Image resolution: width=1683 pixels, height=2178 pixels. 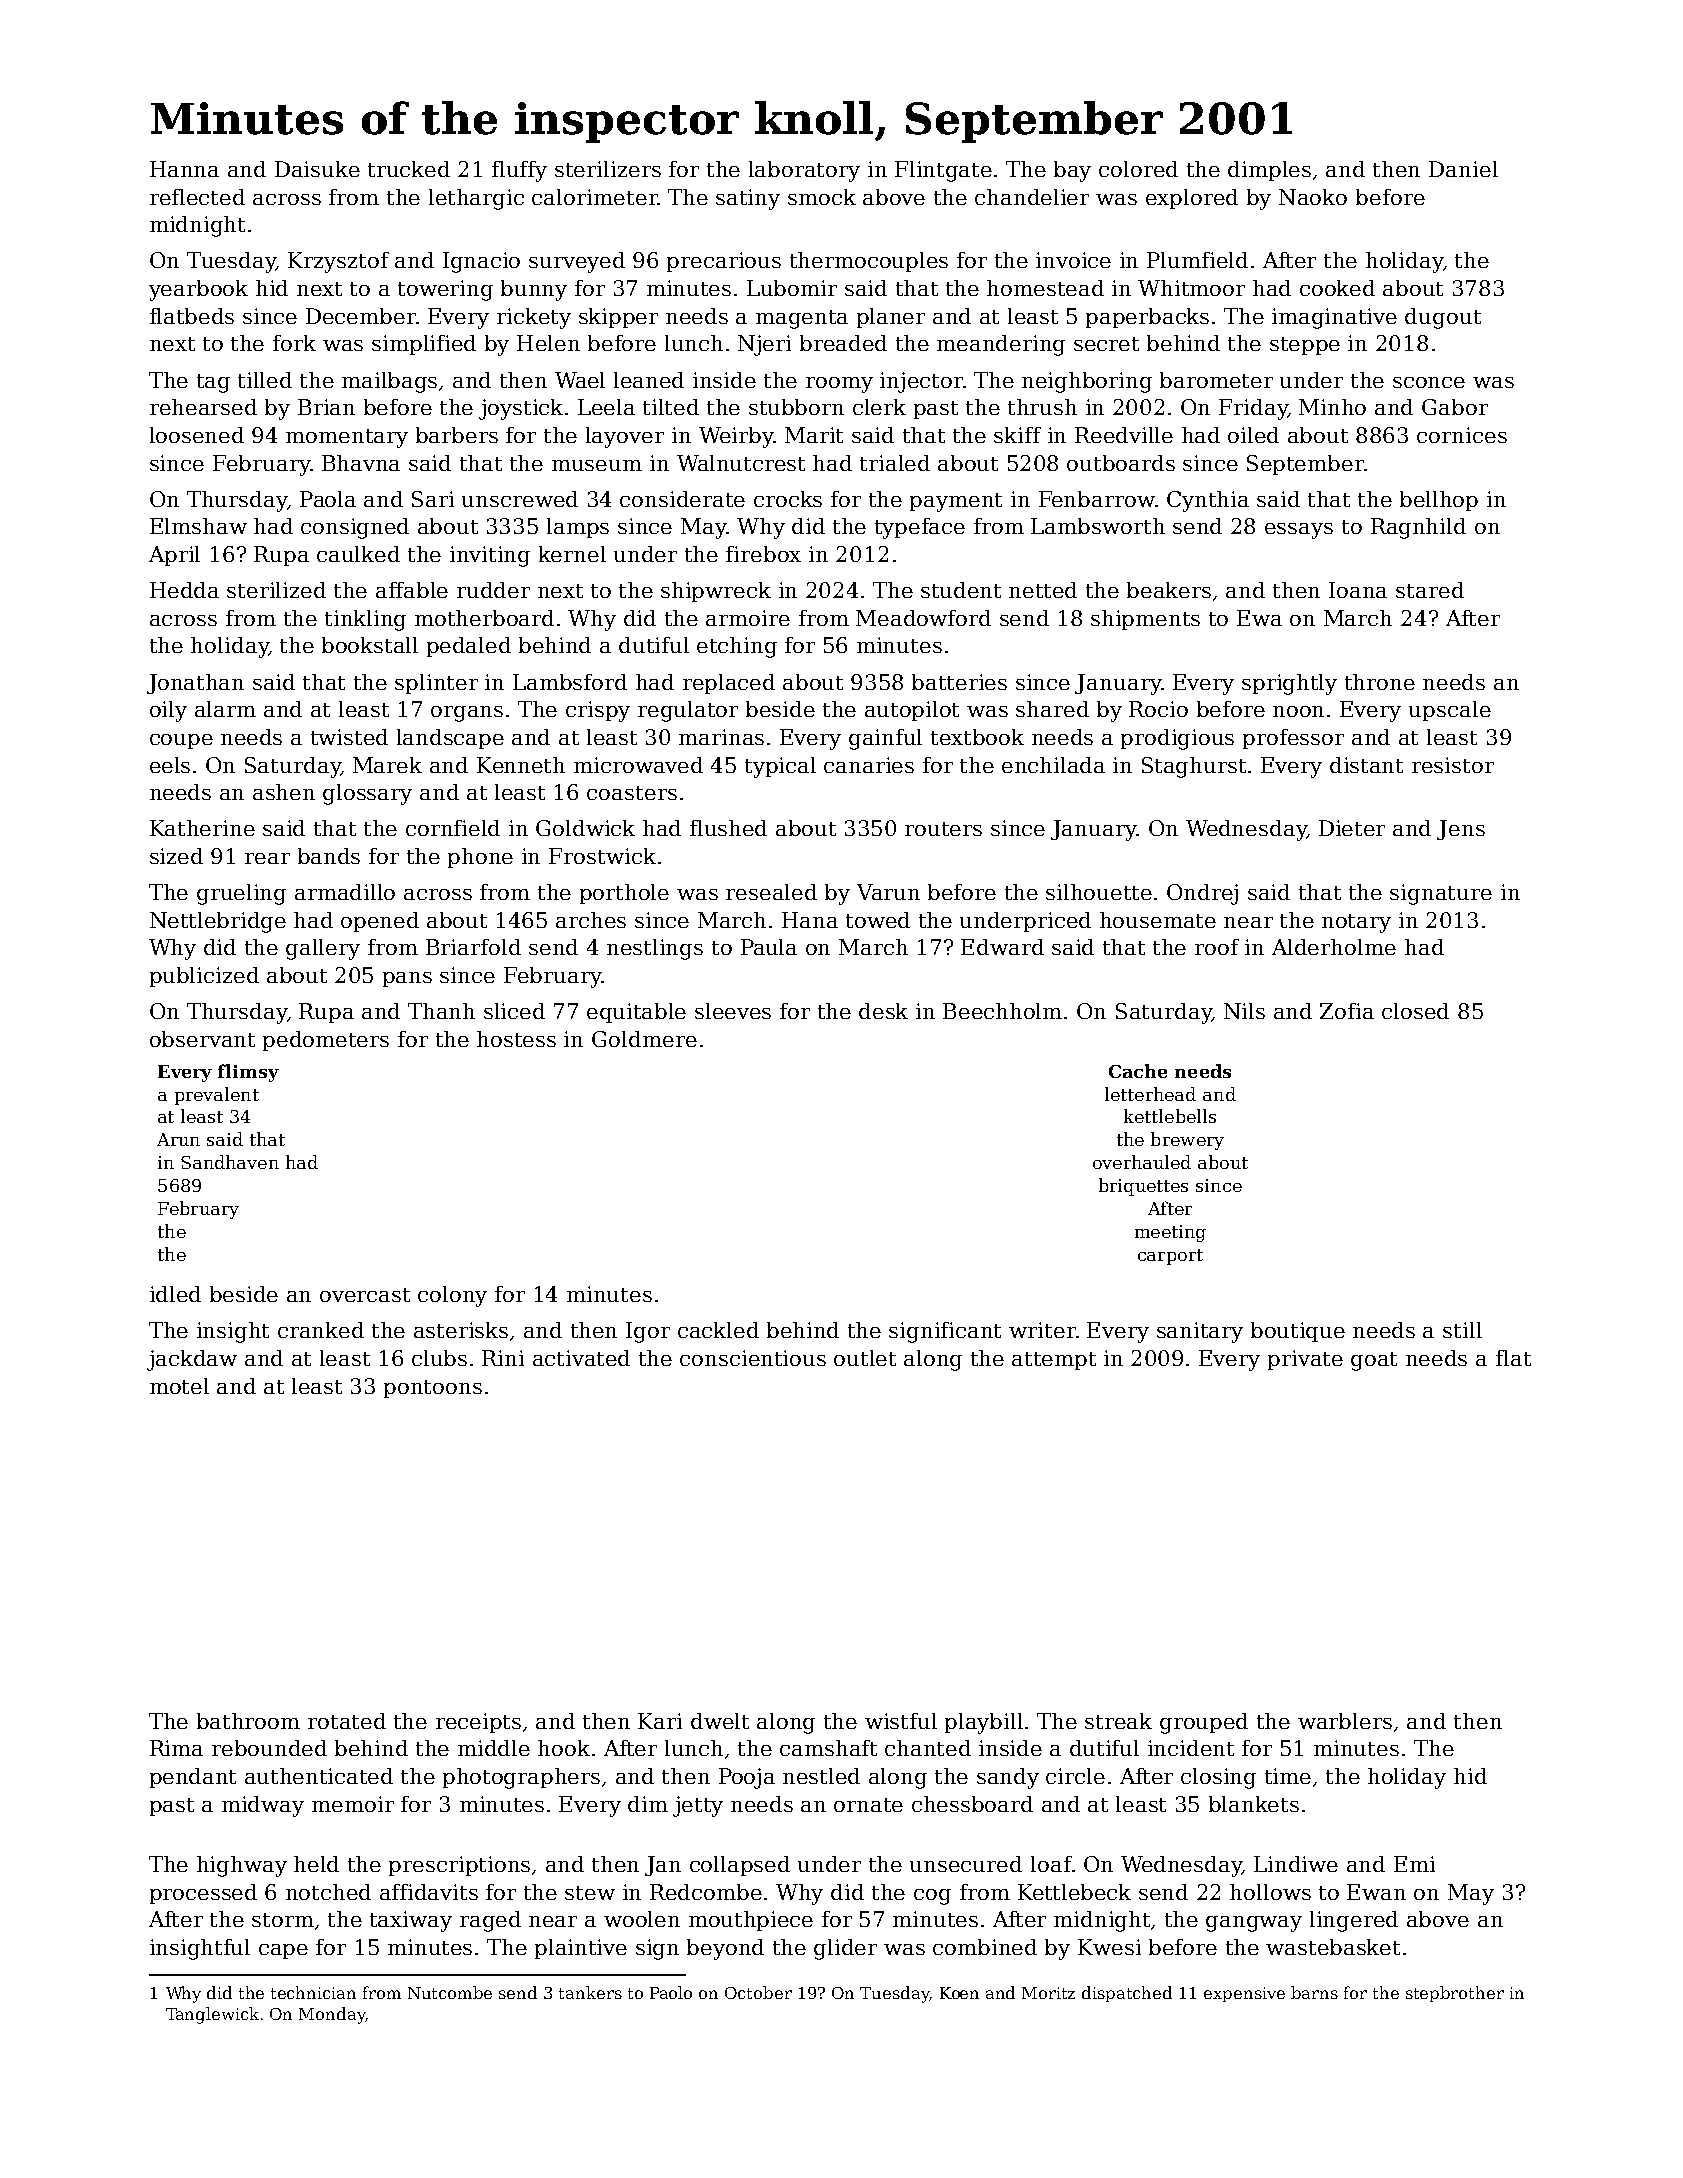 I want to click on storm, so click(x=283, y=1920).
